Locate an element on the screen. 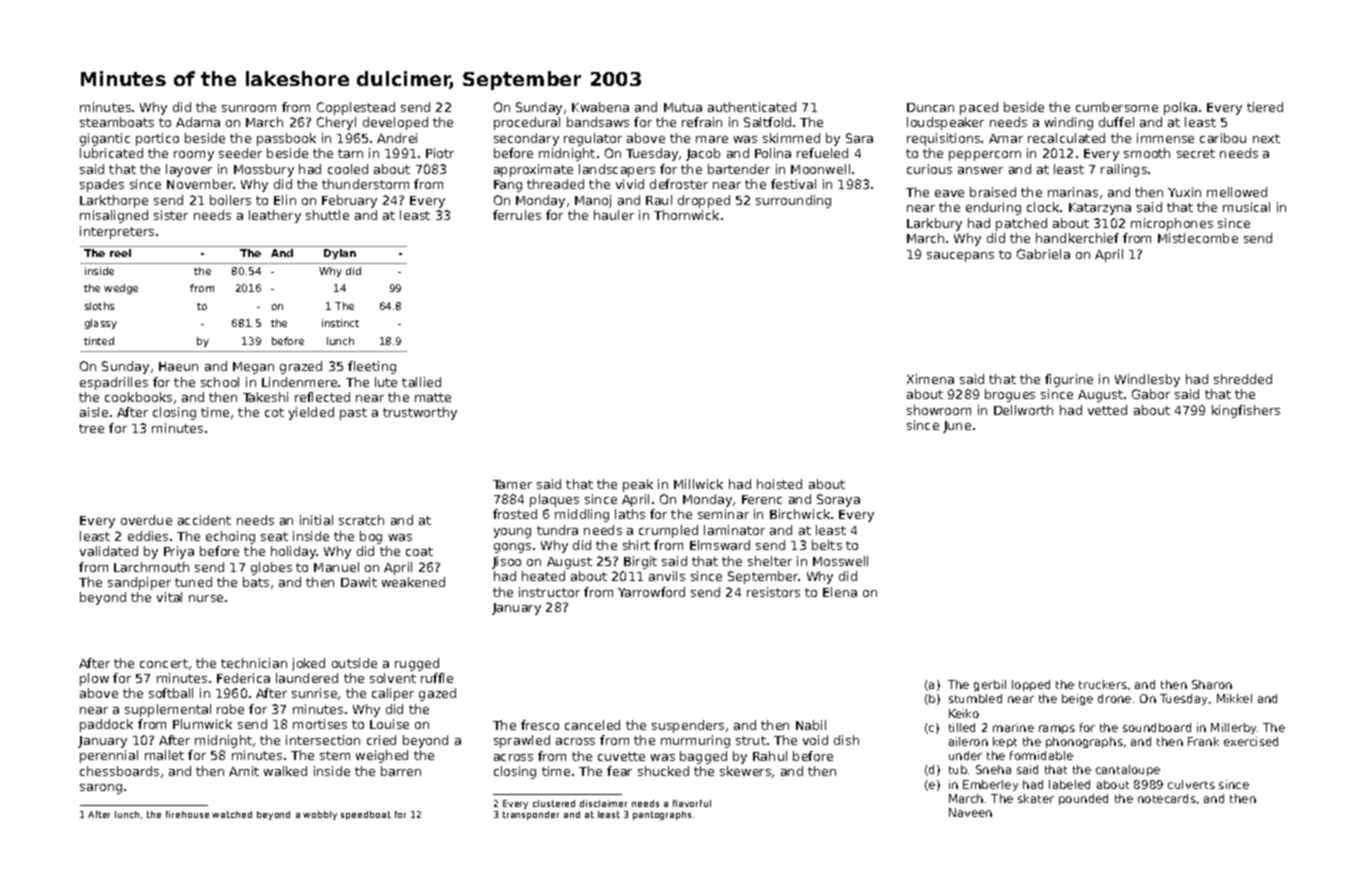  pantographs is located at coordinates (662, 815).
